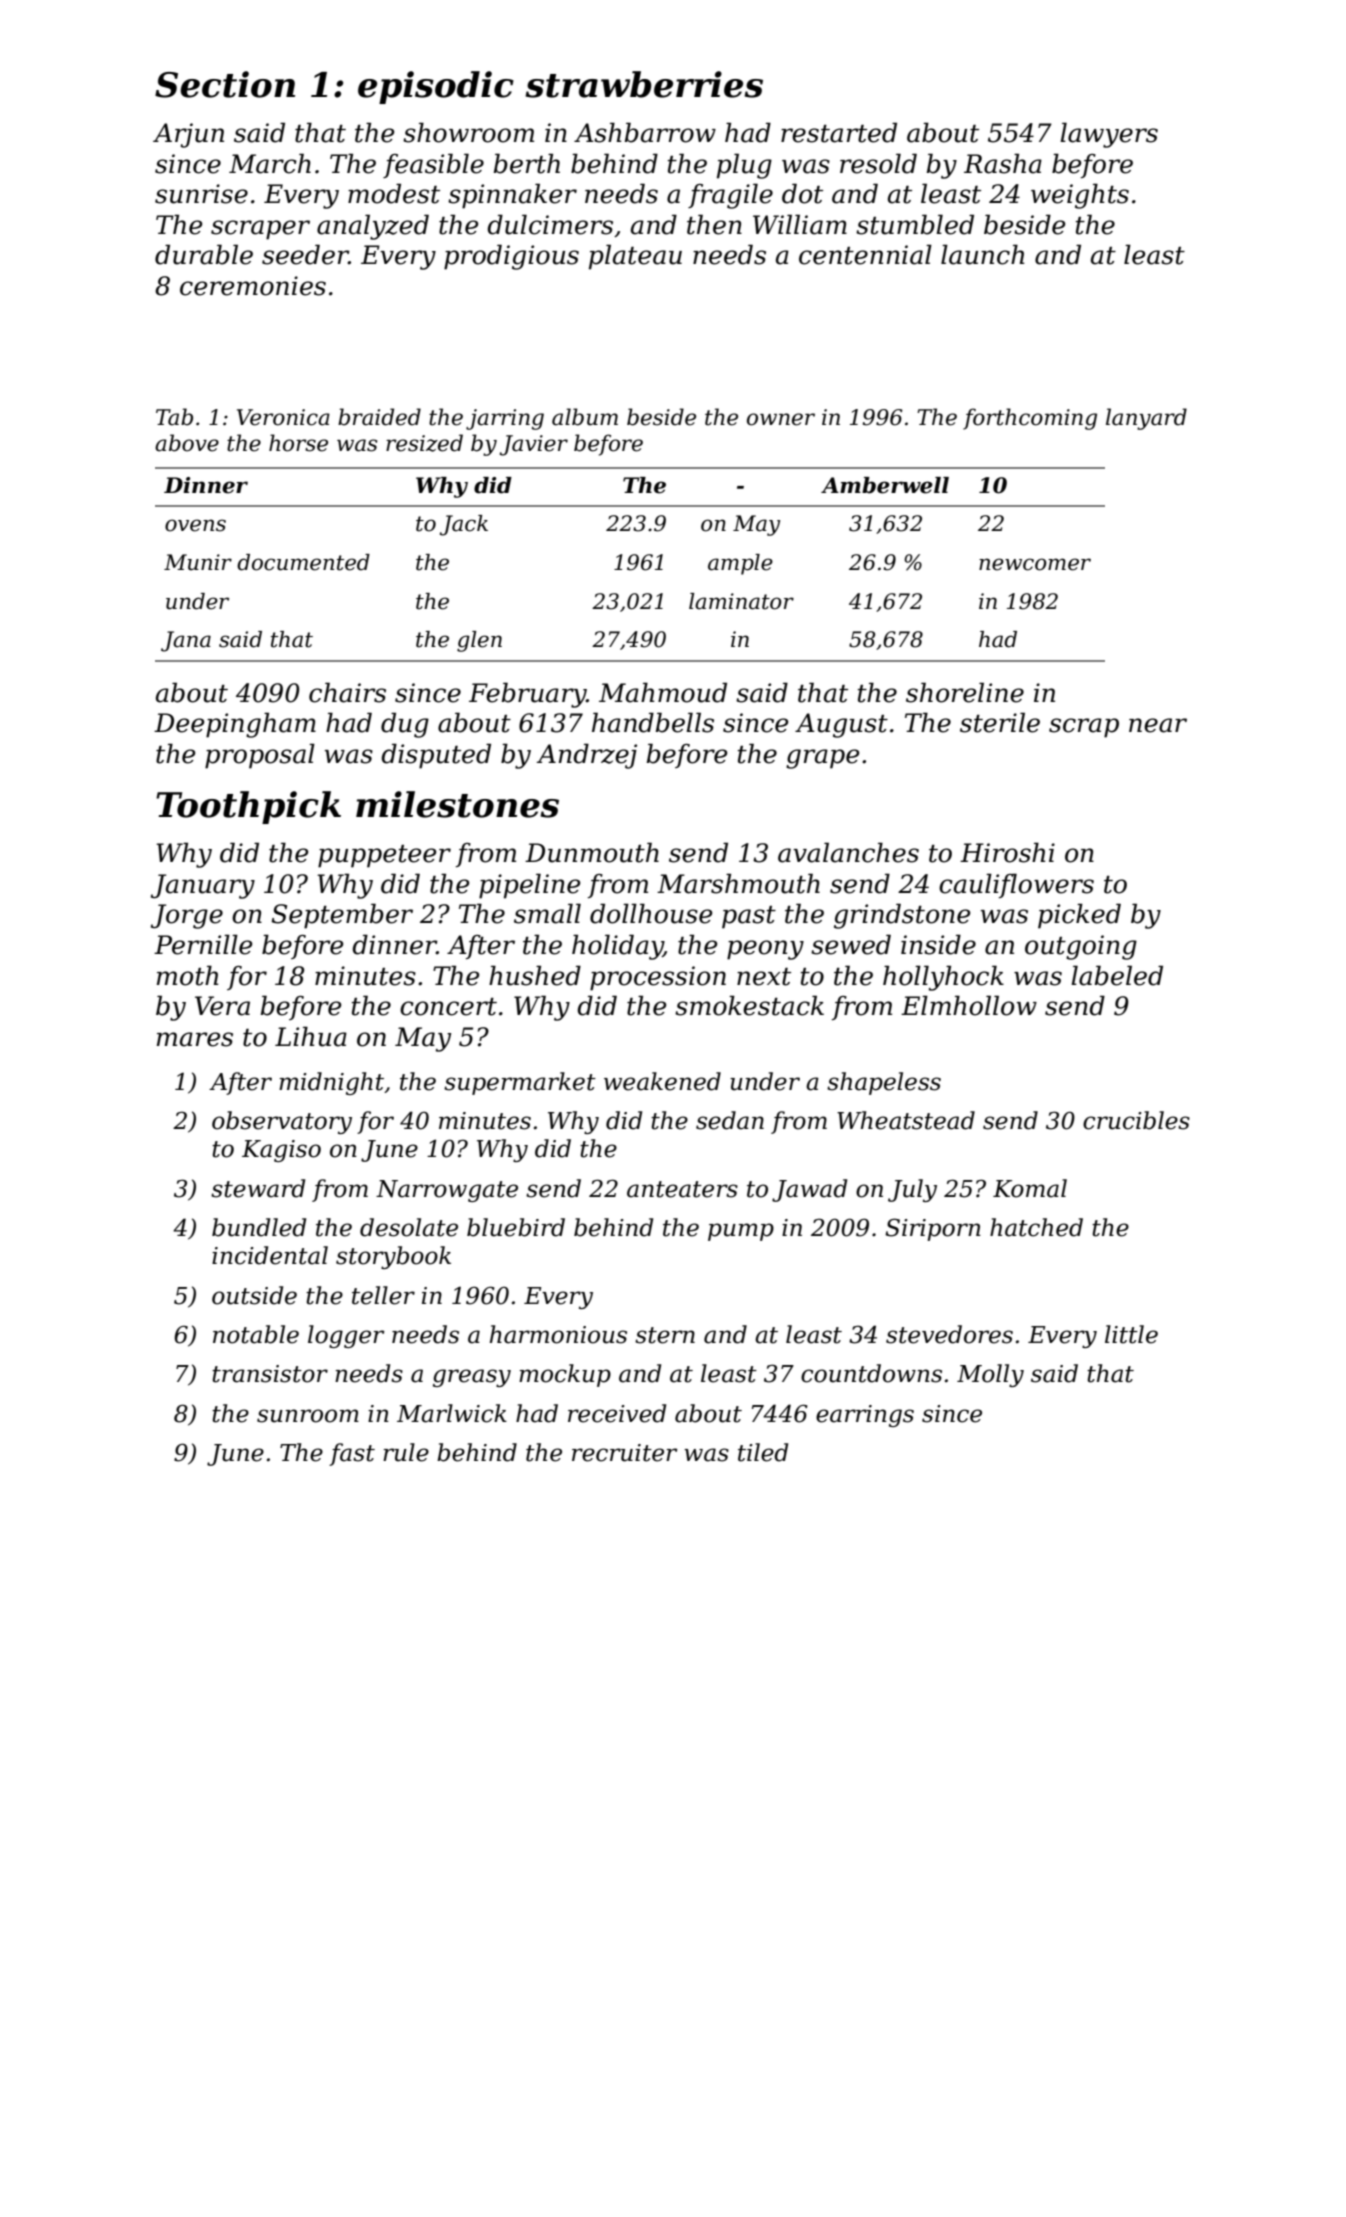 The width and height of the screenshot is (1346, 2217). I want to click on lawyers, so click(1109, 135).
